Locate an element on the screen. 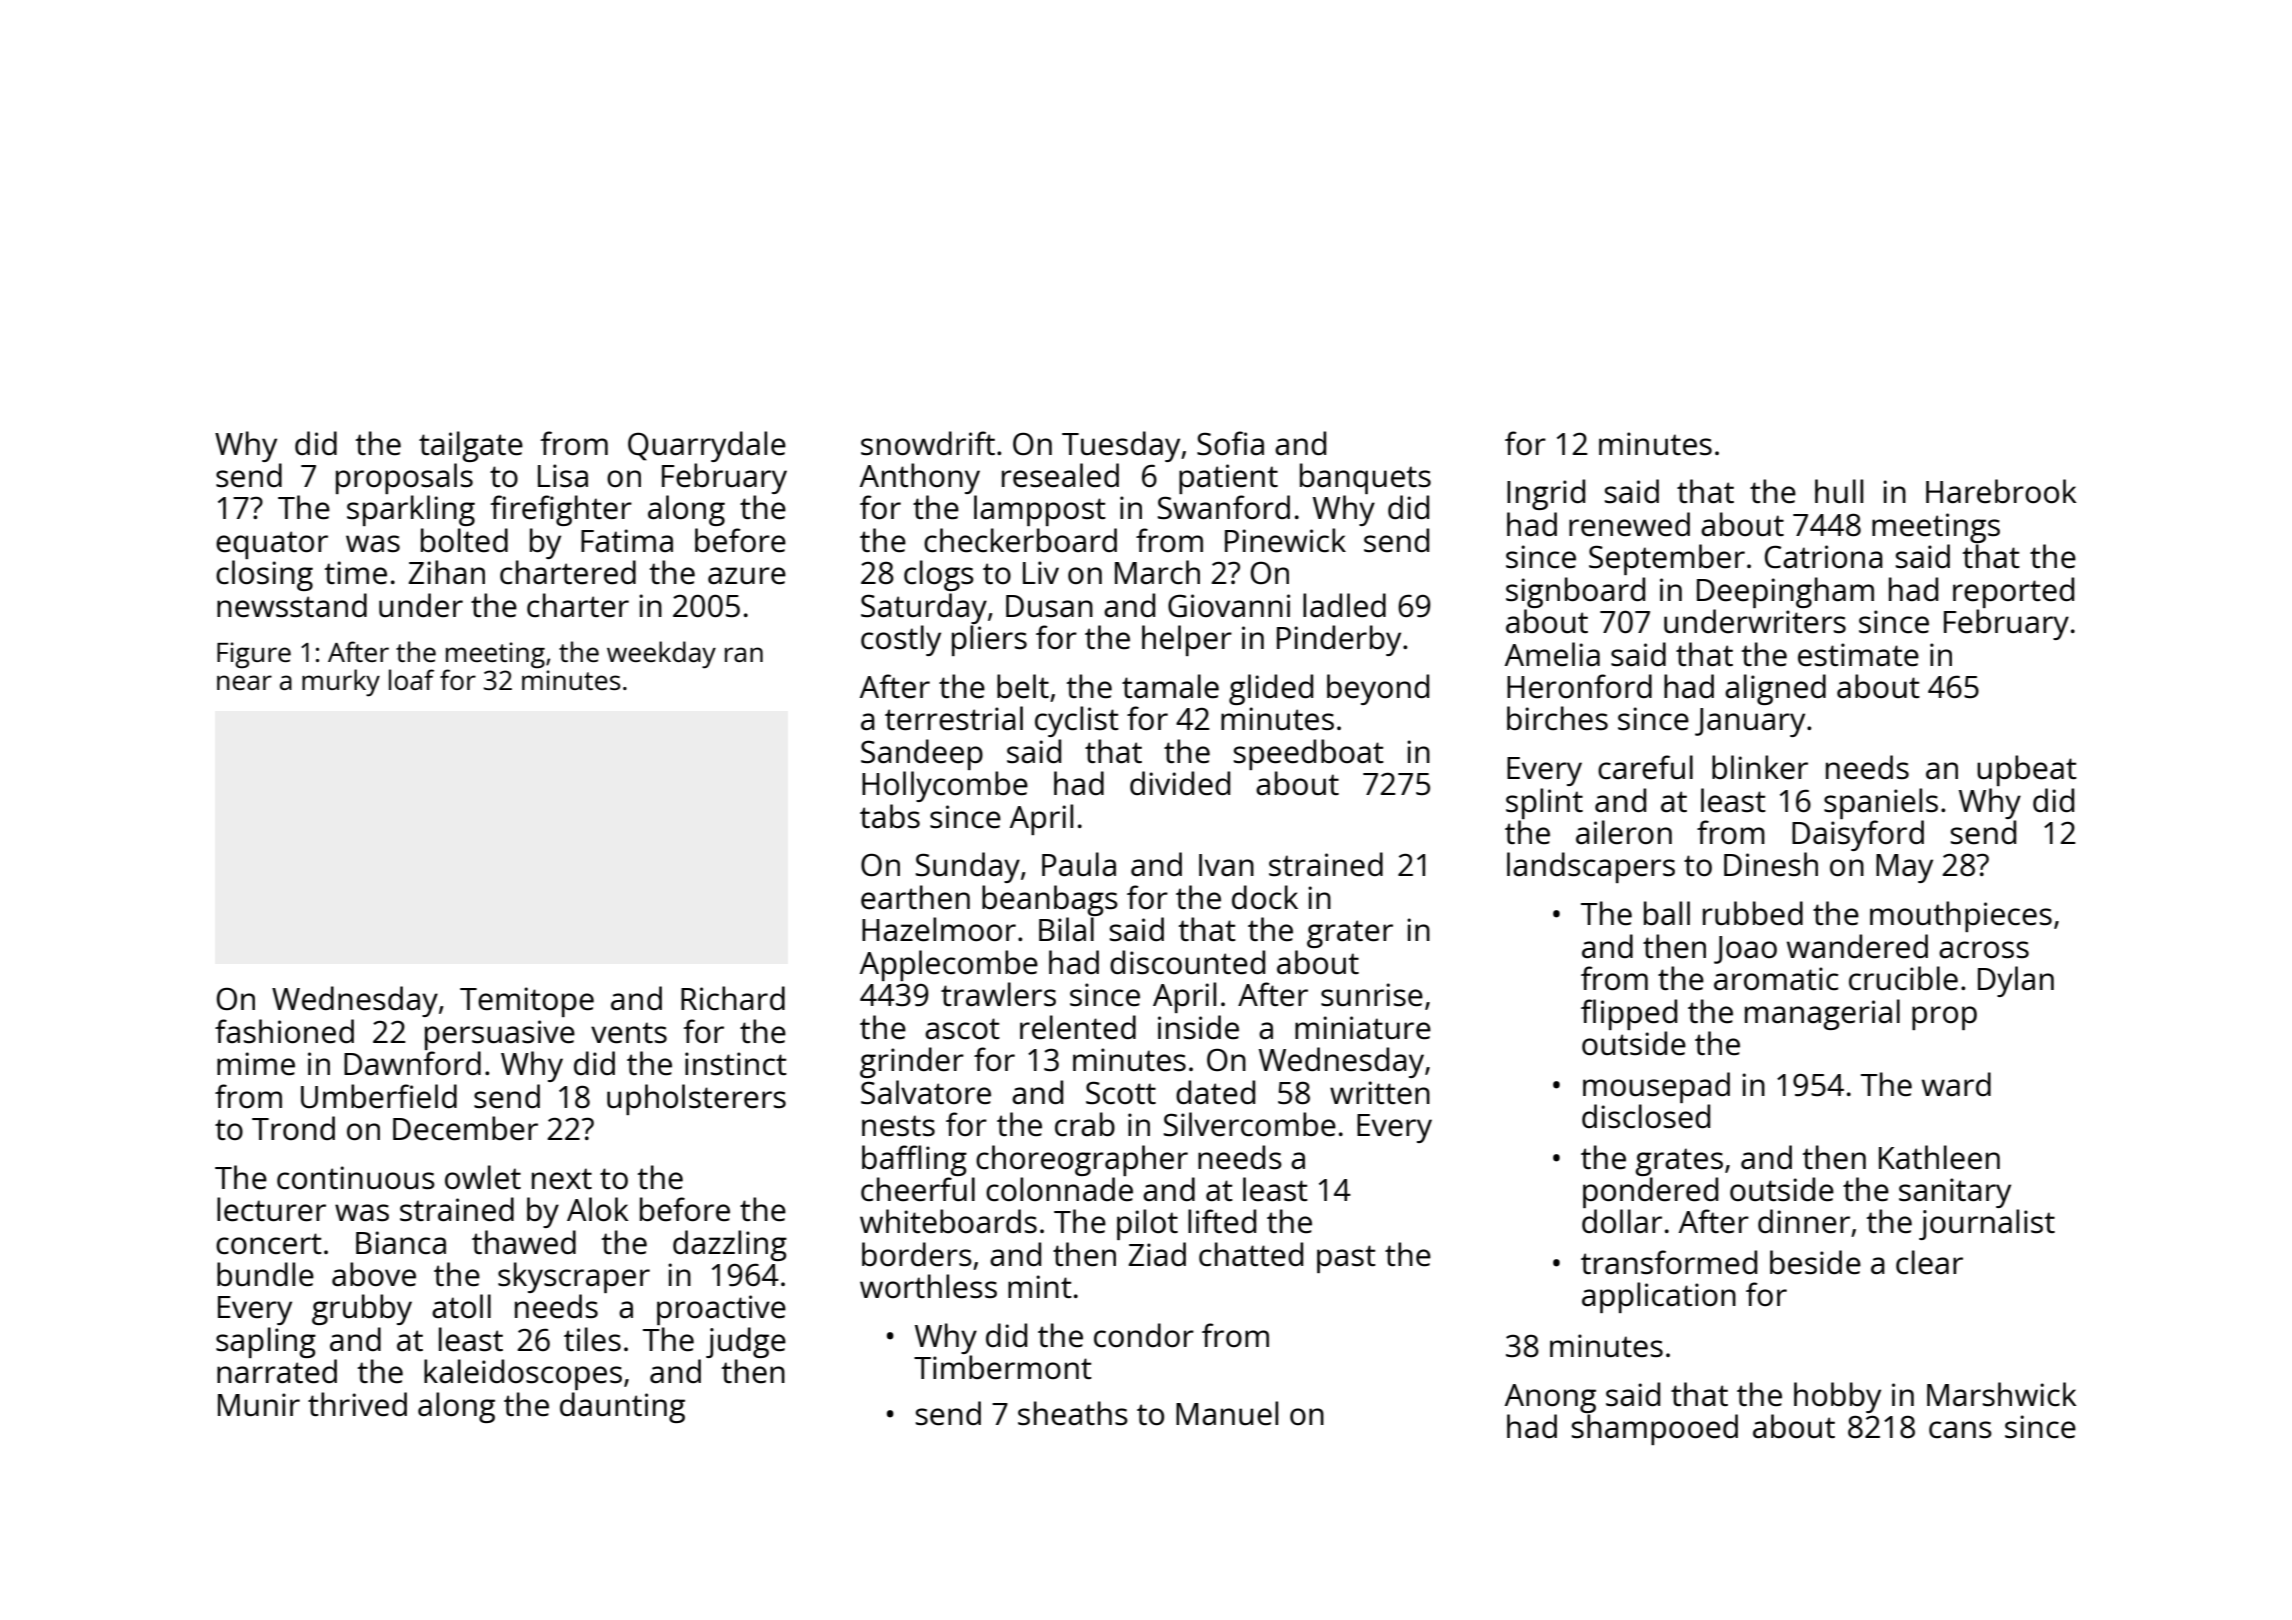 The width and height of the screenshot is (2292, 1620). miniature is located at coordinates (1363, 1028).
